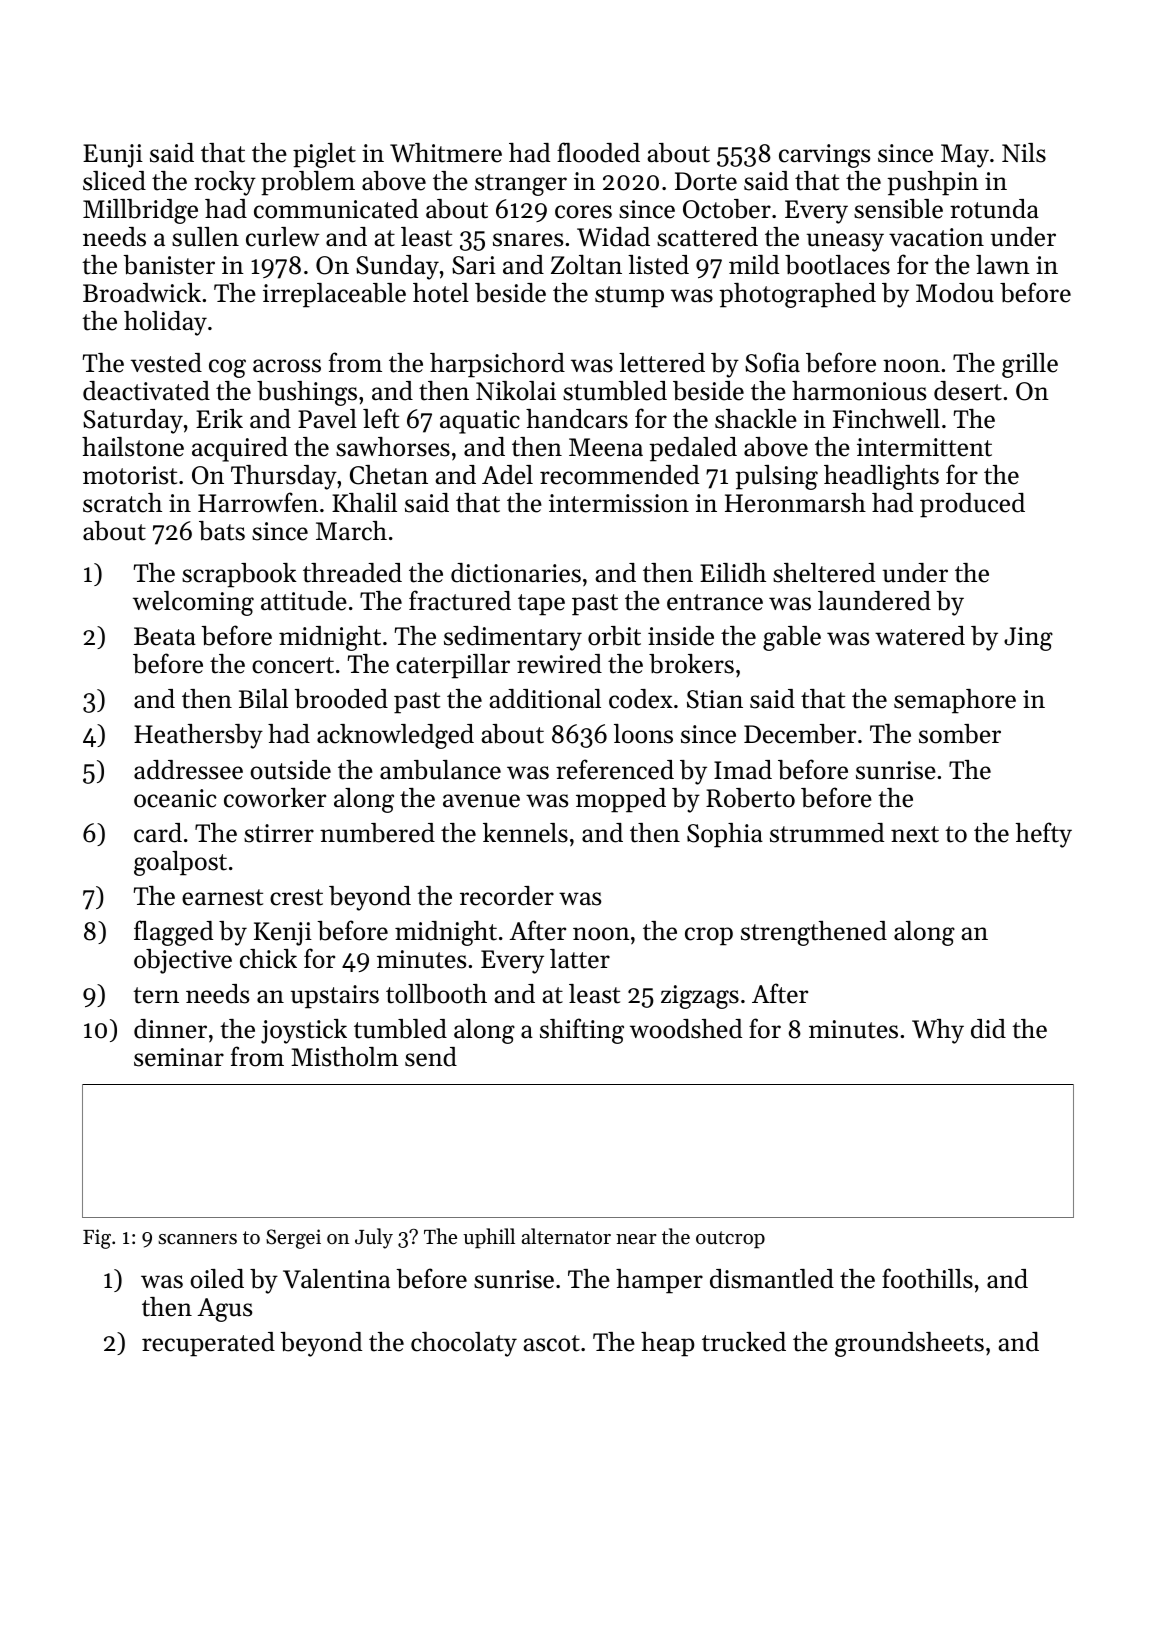  I want to click on brokers, so click(691, 664).
